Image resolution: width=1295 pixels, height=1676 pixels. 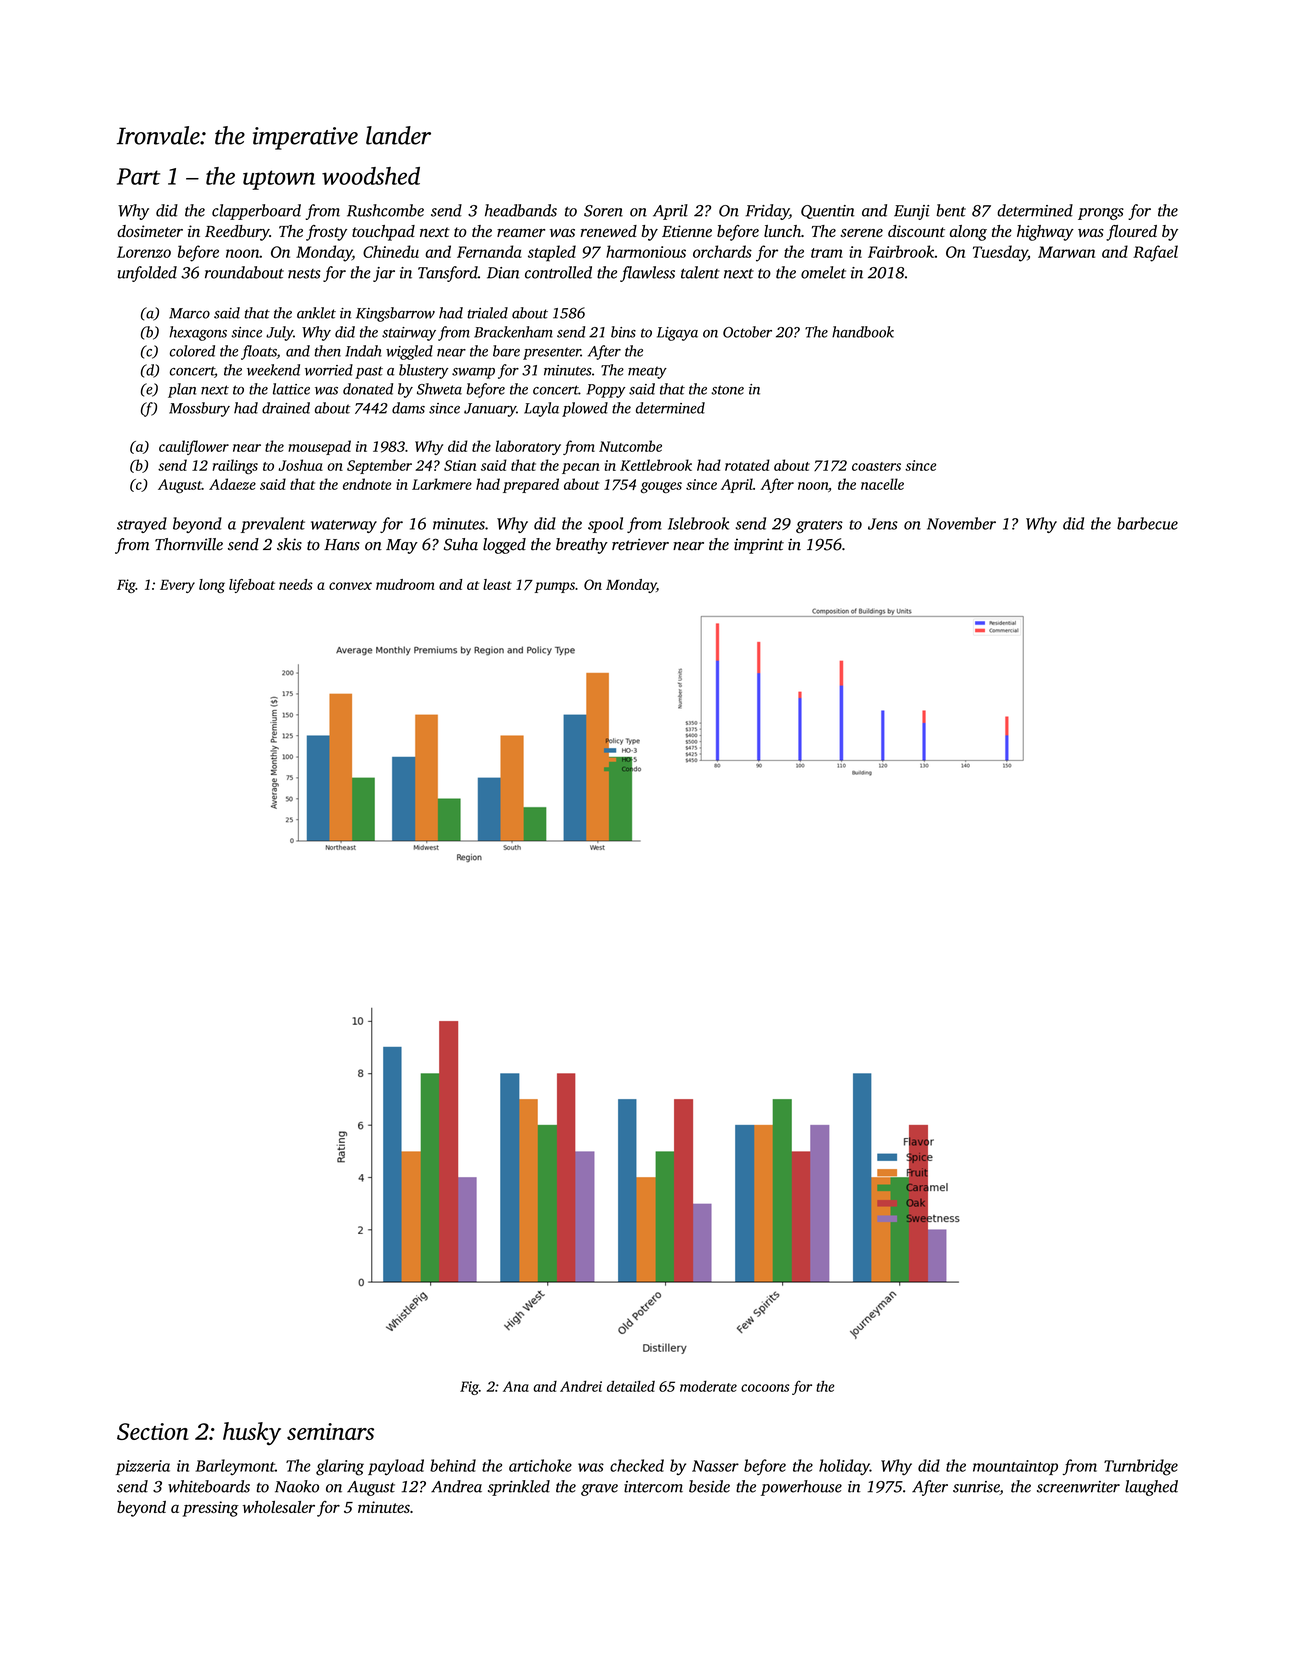 What do you see at coordinates (371, 176) in the image?
I see `woodshed` at bounding box center [371, 176].
